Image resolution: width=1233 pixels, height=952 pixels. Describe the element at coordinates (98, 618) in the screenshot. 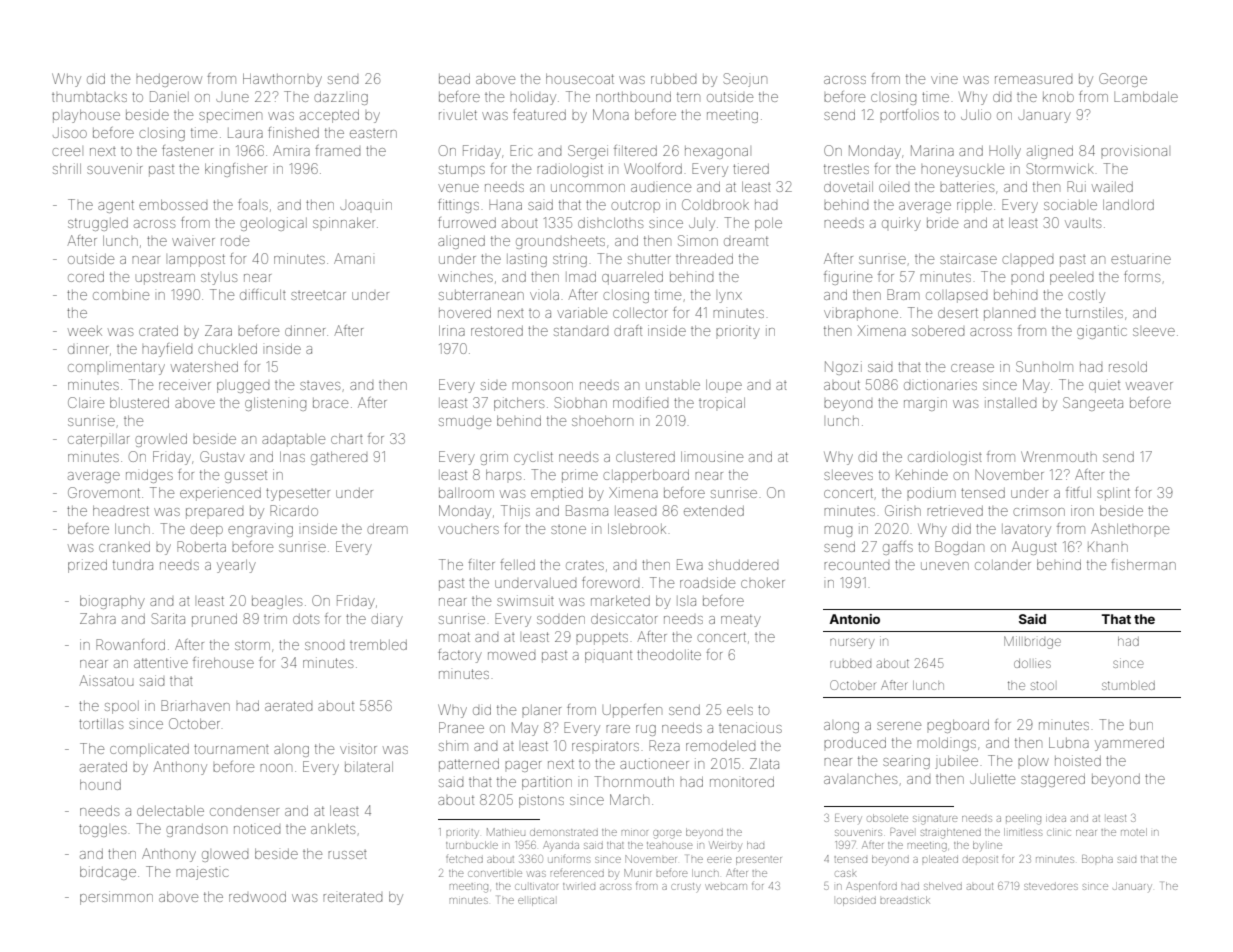

I see `Zahra` at that location.
